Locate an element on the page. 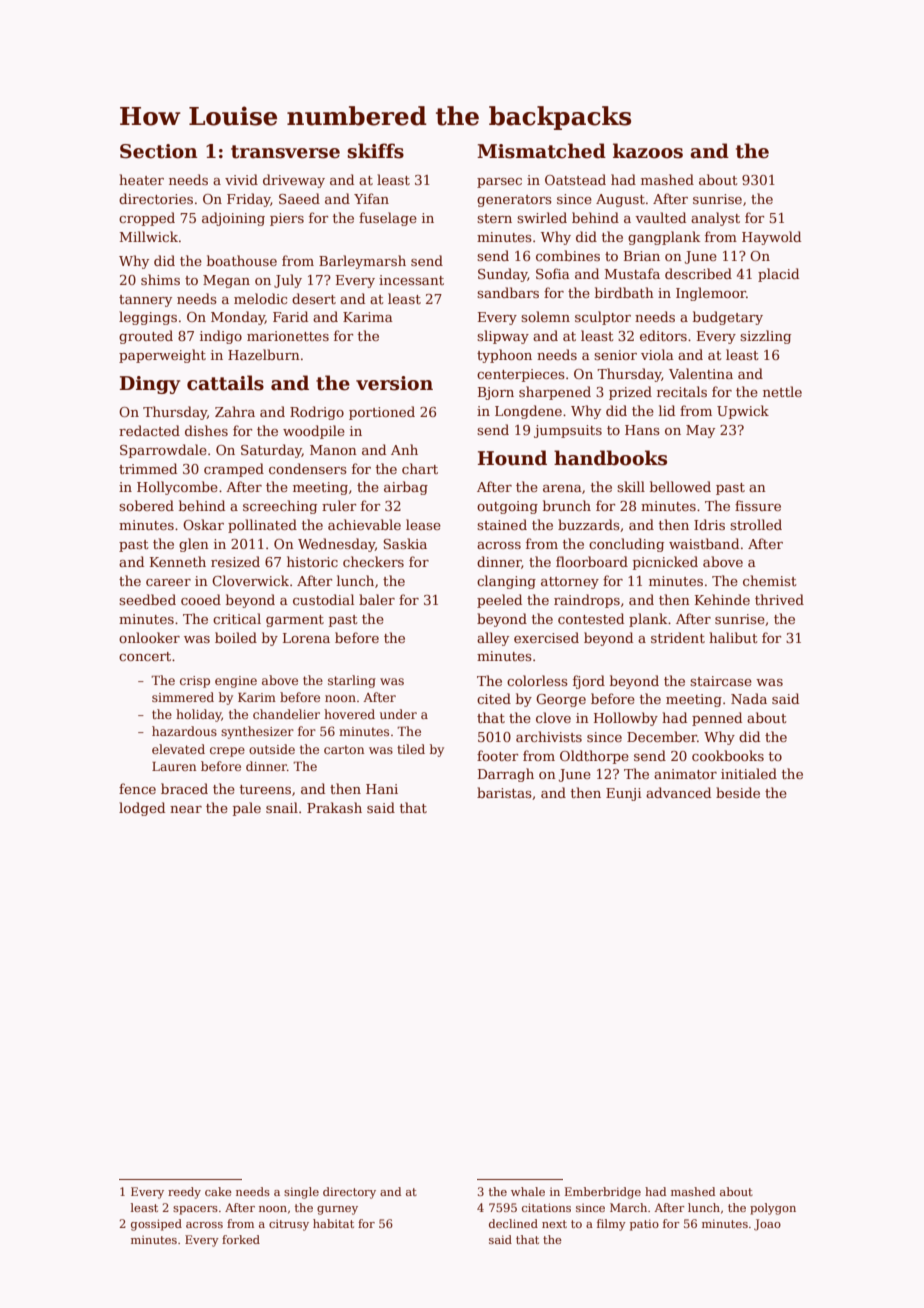 The image size is (924, 1308). placid is located at coordinates (778, 275).
